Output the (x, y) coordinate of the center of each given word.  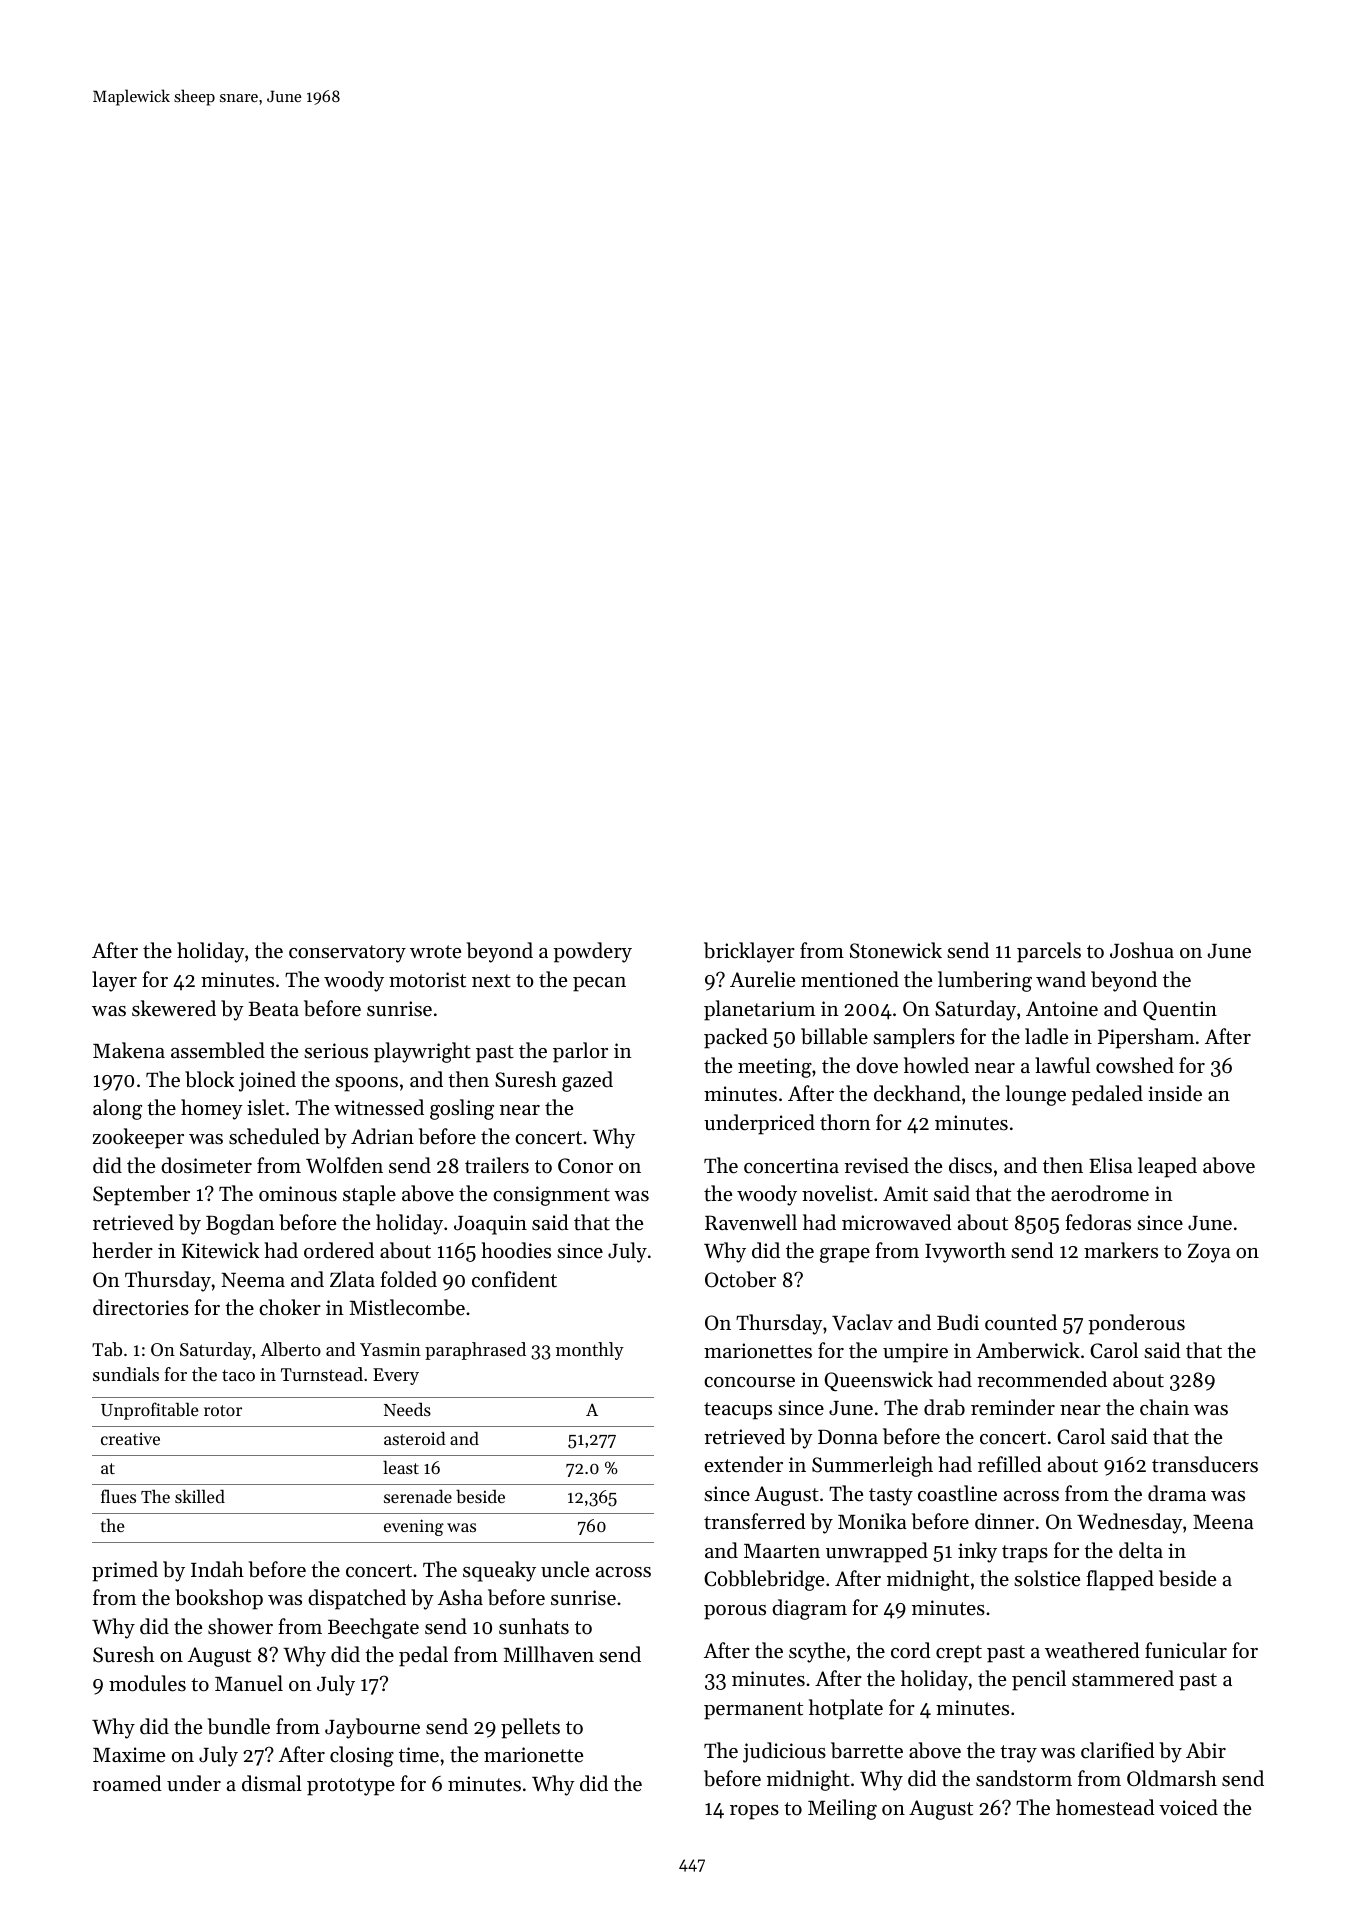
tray (1018, 1754)
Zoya (1209, 1253)
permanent (753, 1711)
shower (240, 1626)
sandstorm (1024, 1778)
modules (147, 1683)
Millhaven (548, 1654)
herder (122, 1250)
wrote (435, 952)
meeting (775, 1068)
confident (514, 1279)
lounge (1036, 1095)
